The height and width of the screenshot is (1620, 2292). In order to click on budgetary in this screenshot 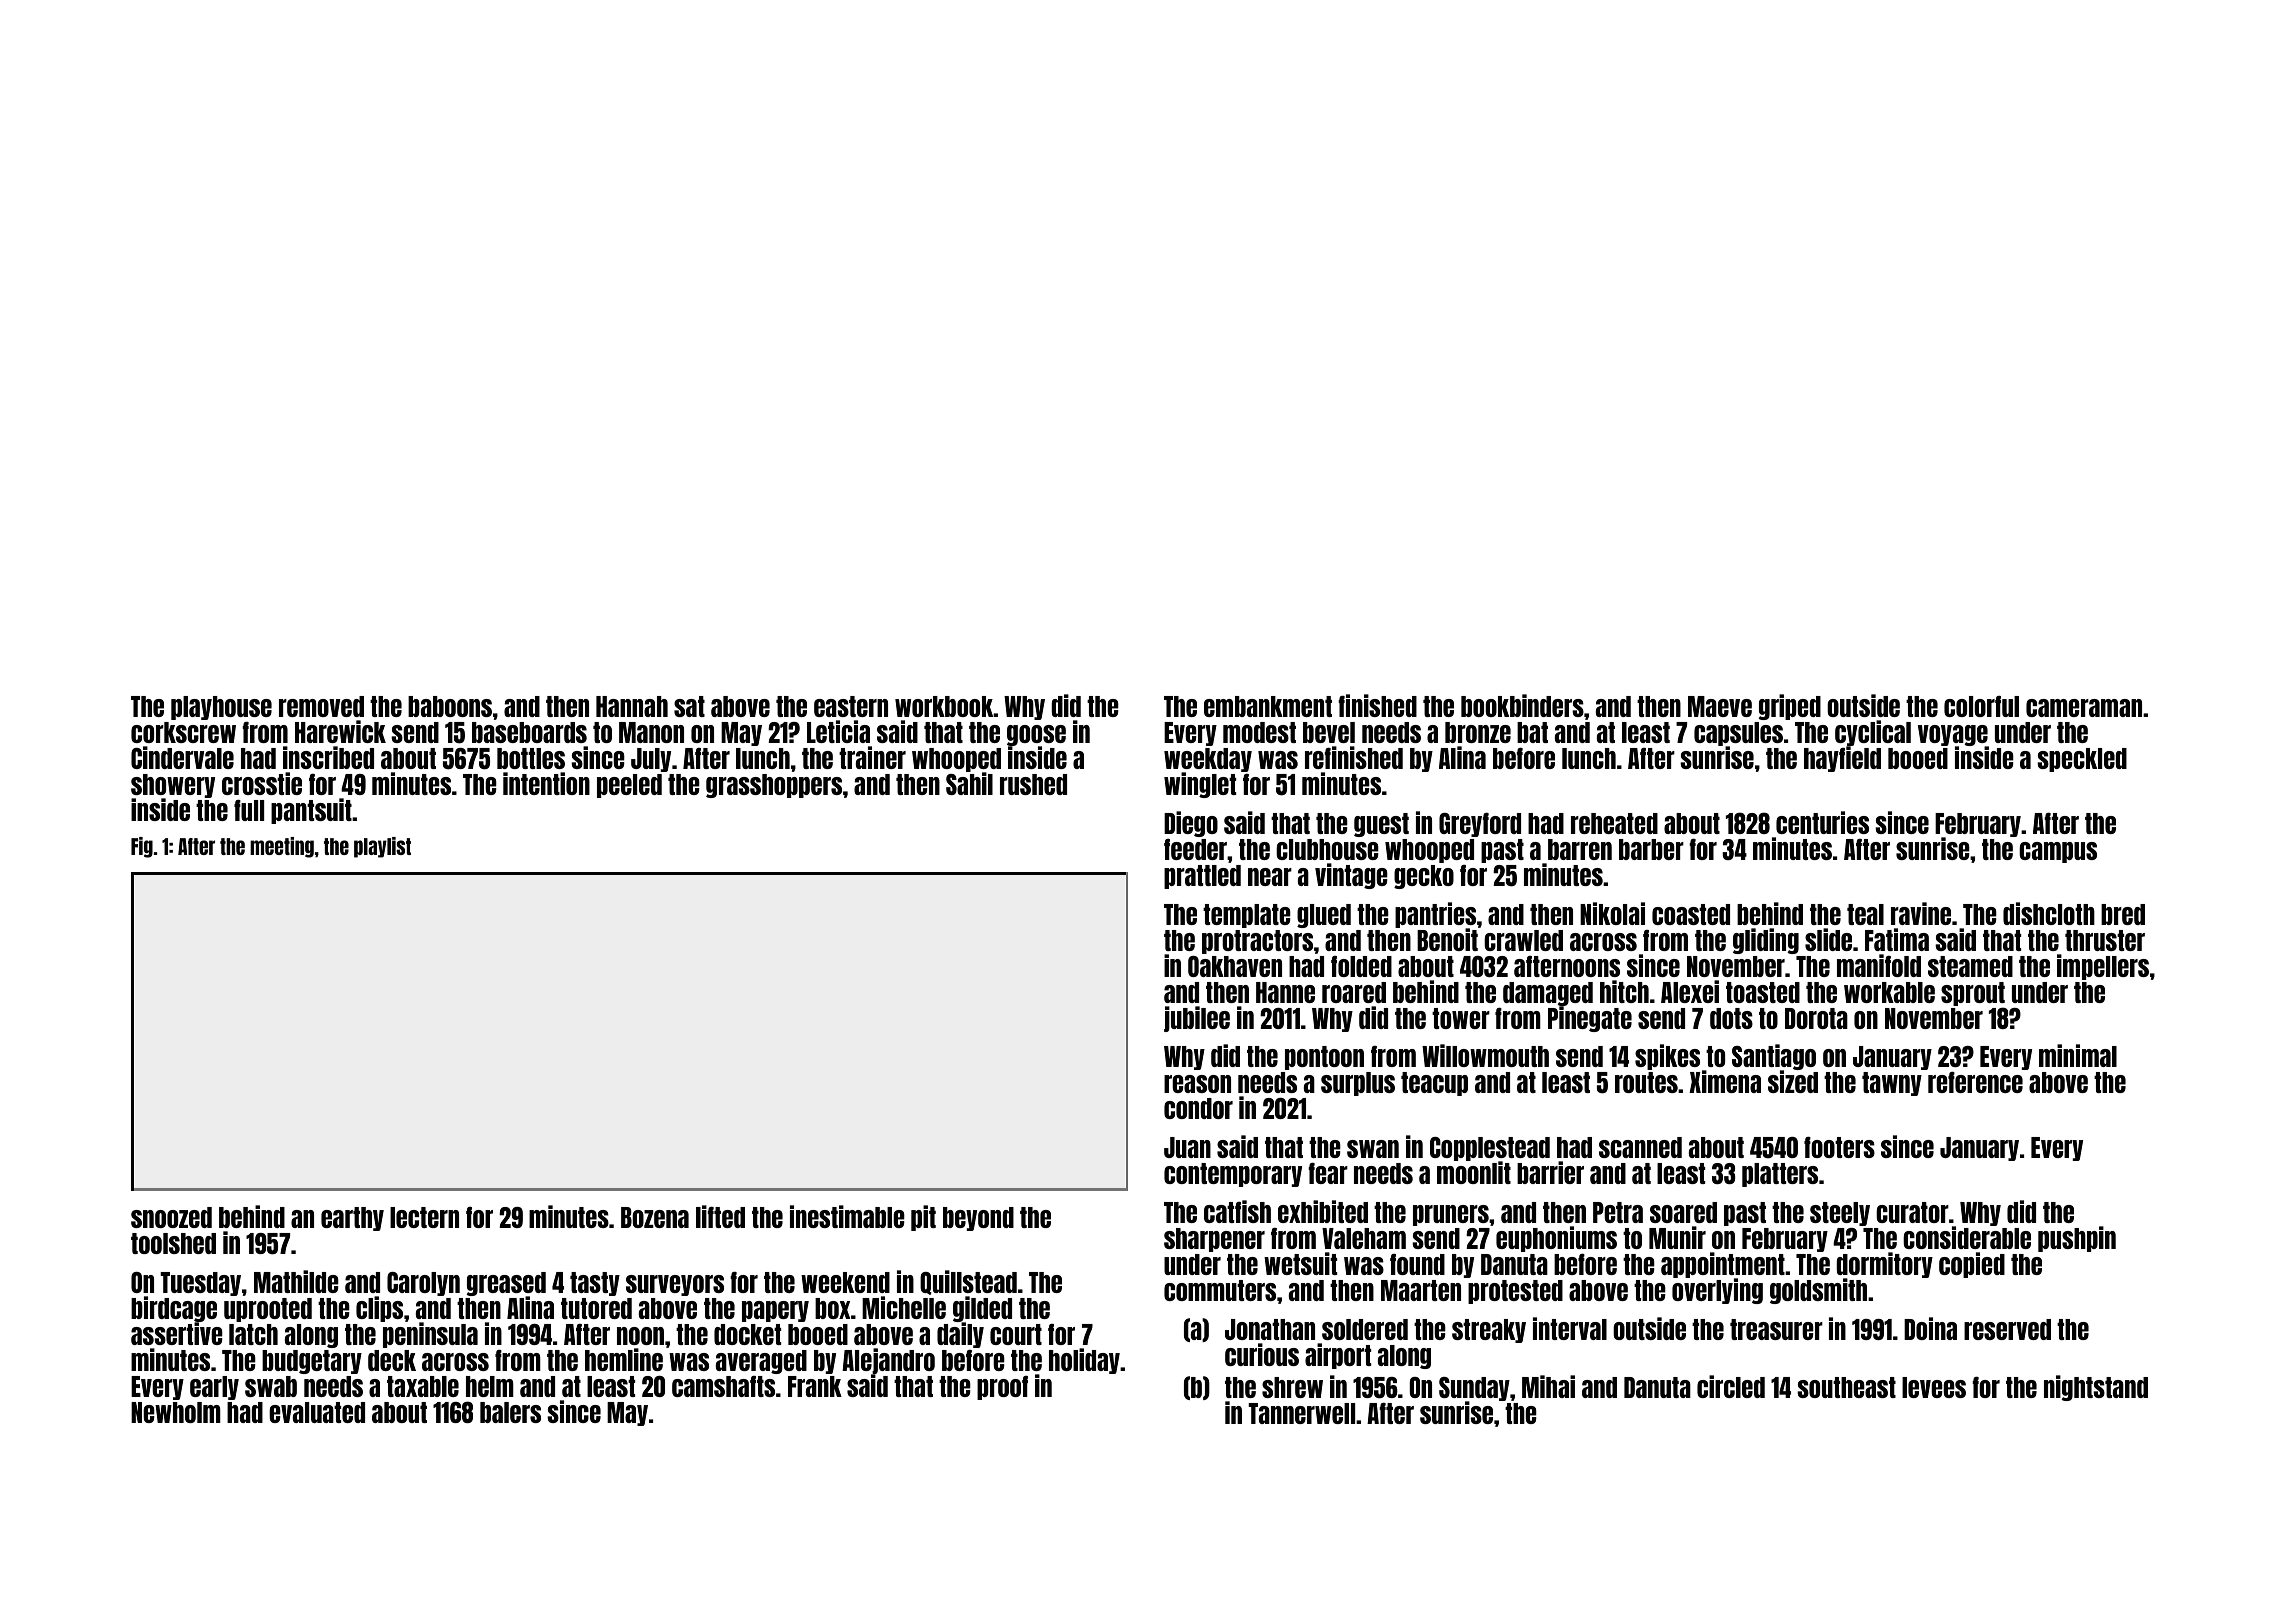, I will do `click(312, 1362)`.
